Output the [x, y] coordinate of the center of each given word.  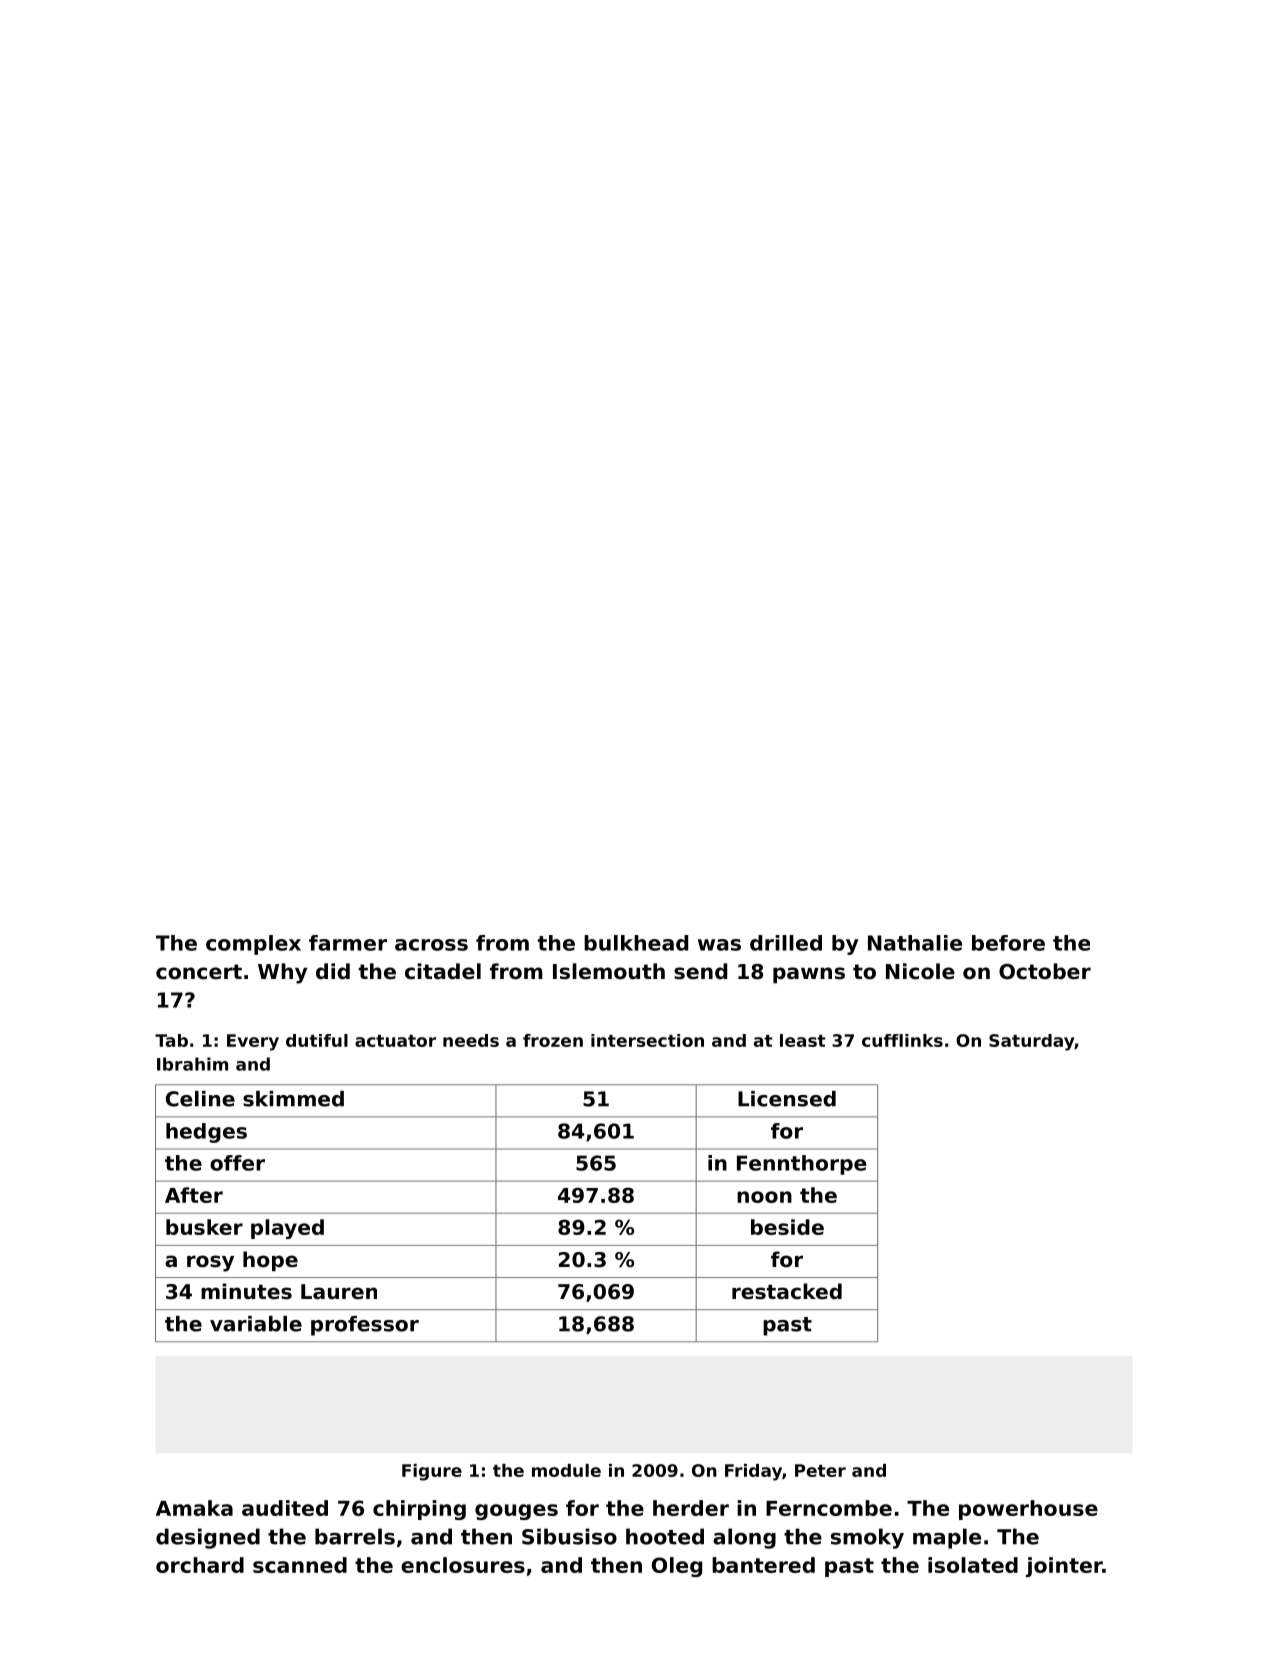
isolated [973, 1565]
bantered [763, 1565]
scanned [300, 1565]
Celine [200, 1099]
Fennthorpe [802, 1165]
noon [764, 1197]
